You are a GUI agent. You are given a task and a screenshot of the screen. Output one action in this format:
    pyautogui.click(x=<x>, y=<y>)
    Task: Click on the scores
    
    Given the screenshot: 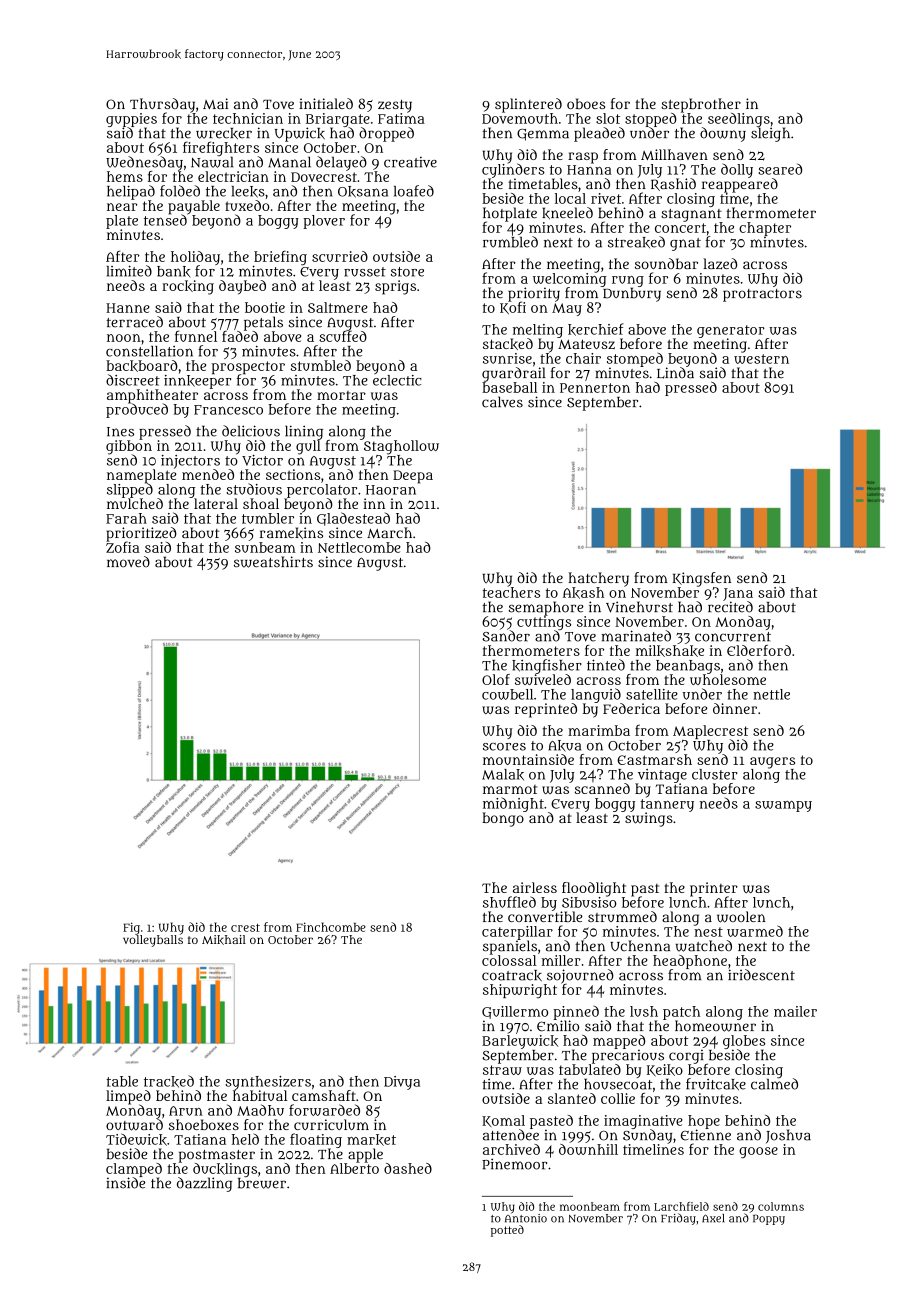 What is the action you would take?
    pyautogui.click(x=504, y=747)
